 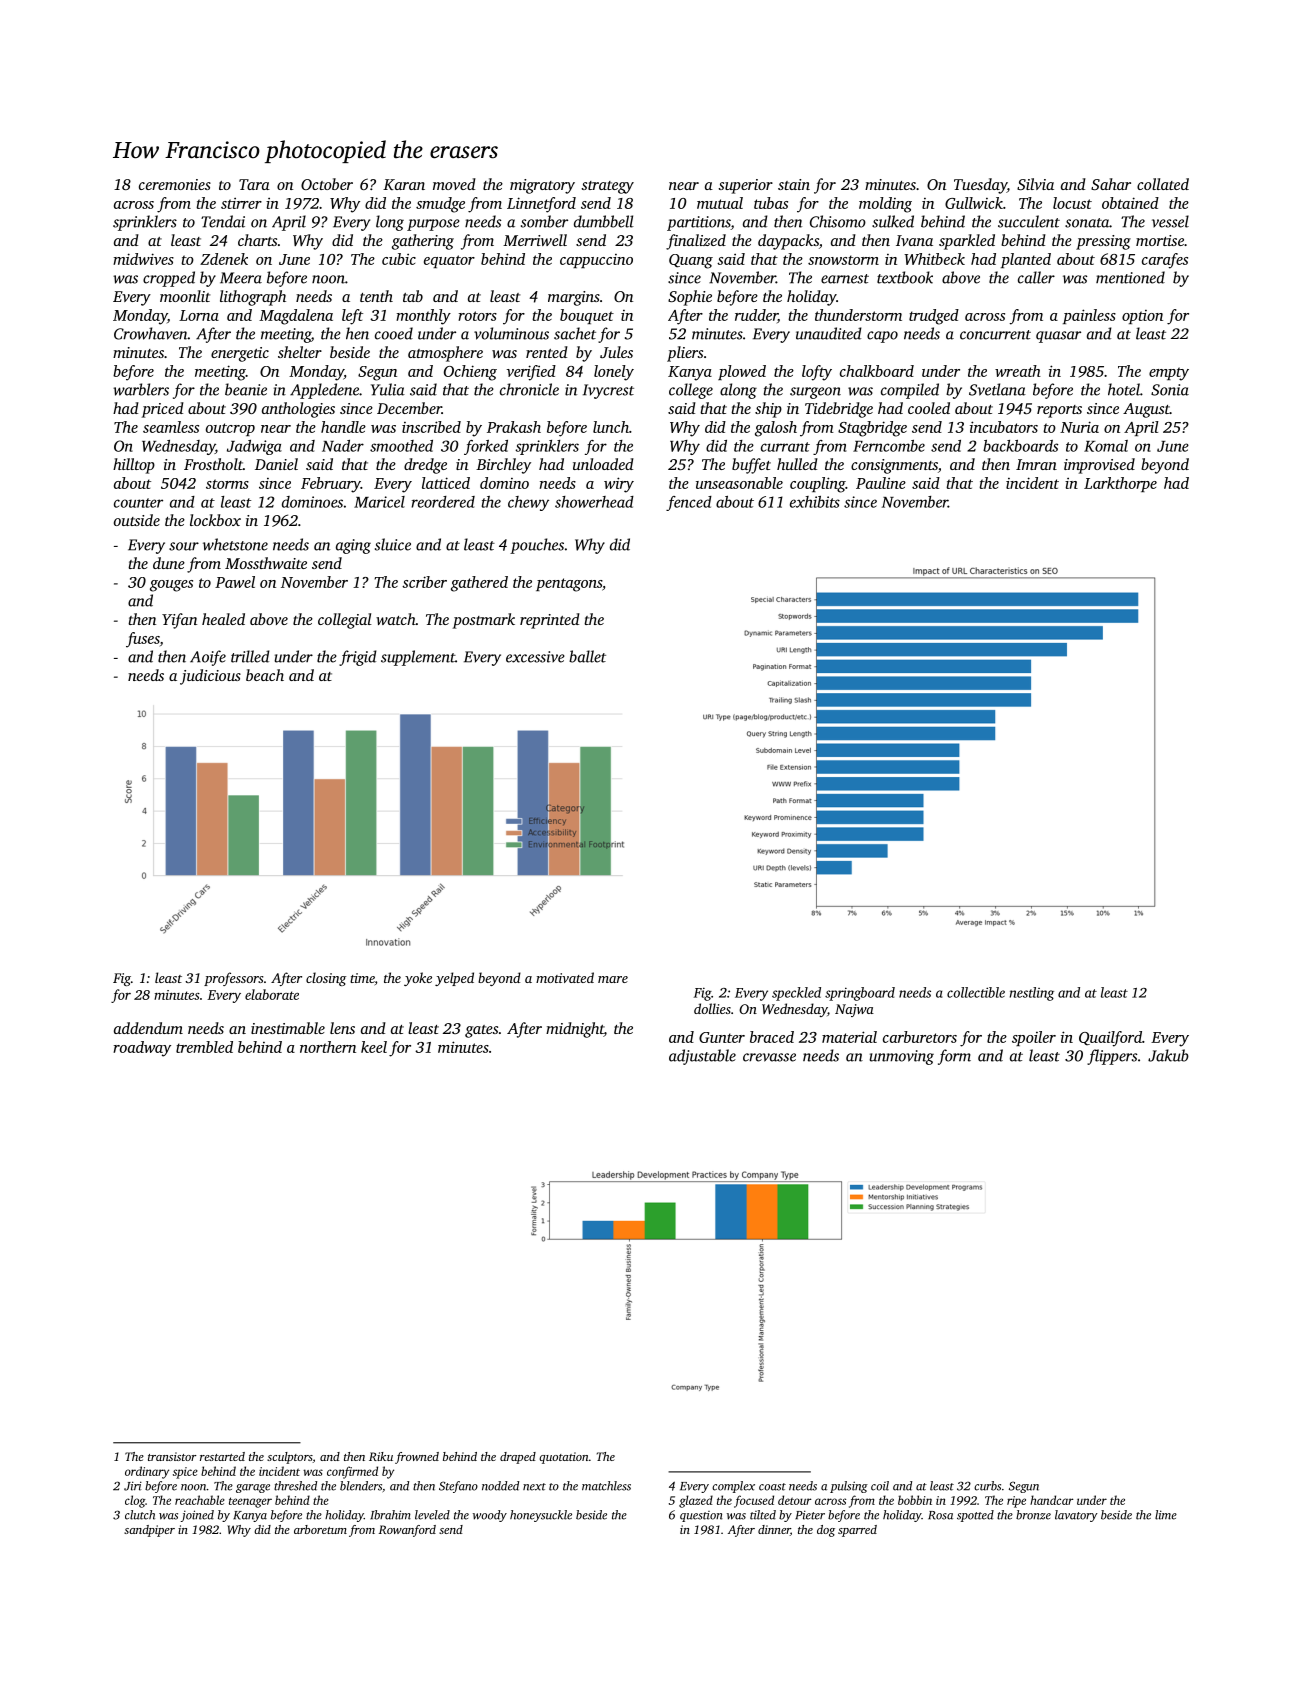 What do you see at coordinates (542, 186) in the document?
I see `migratory` at bounding box center [542, 186].
